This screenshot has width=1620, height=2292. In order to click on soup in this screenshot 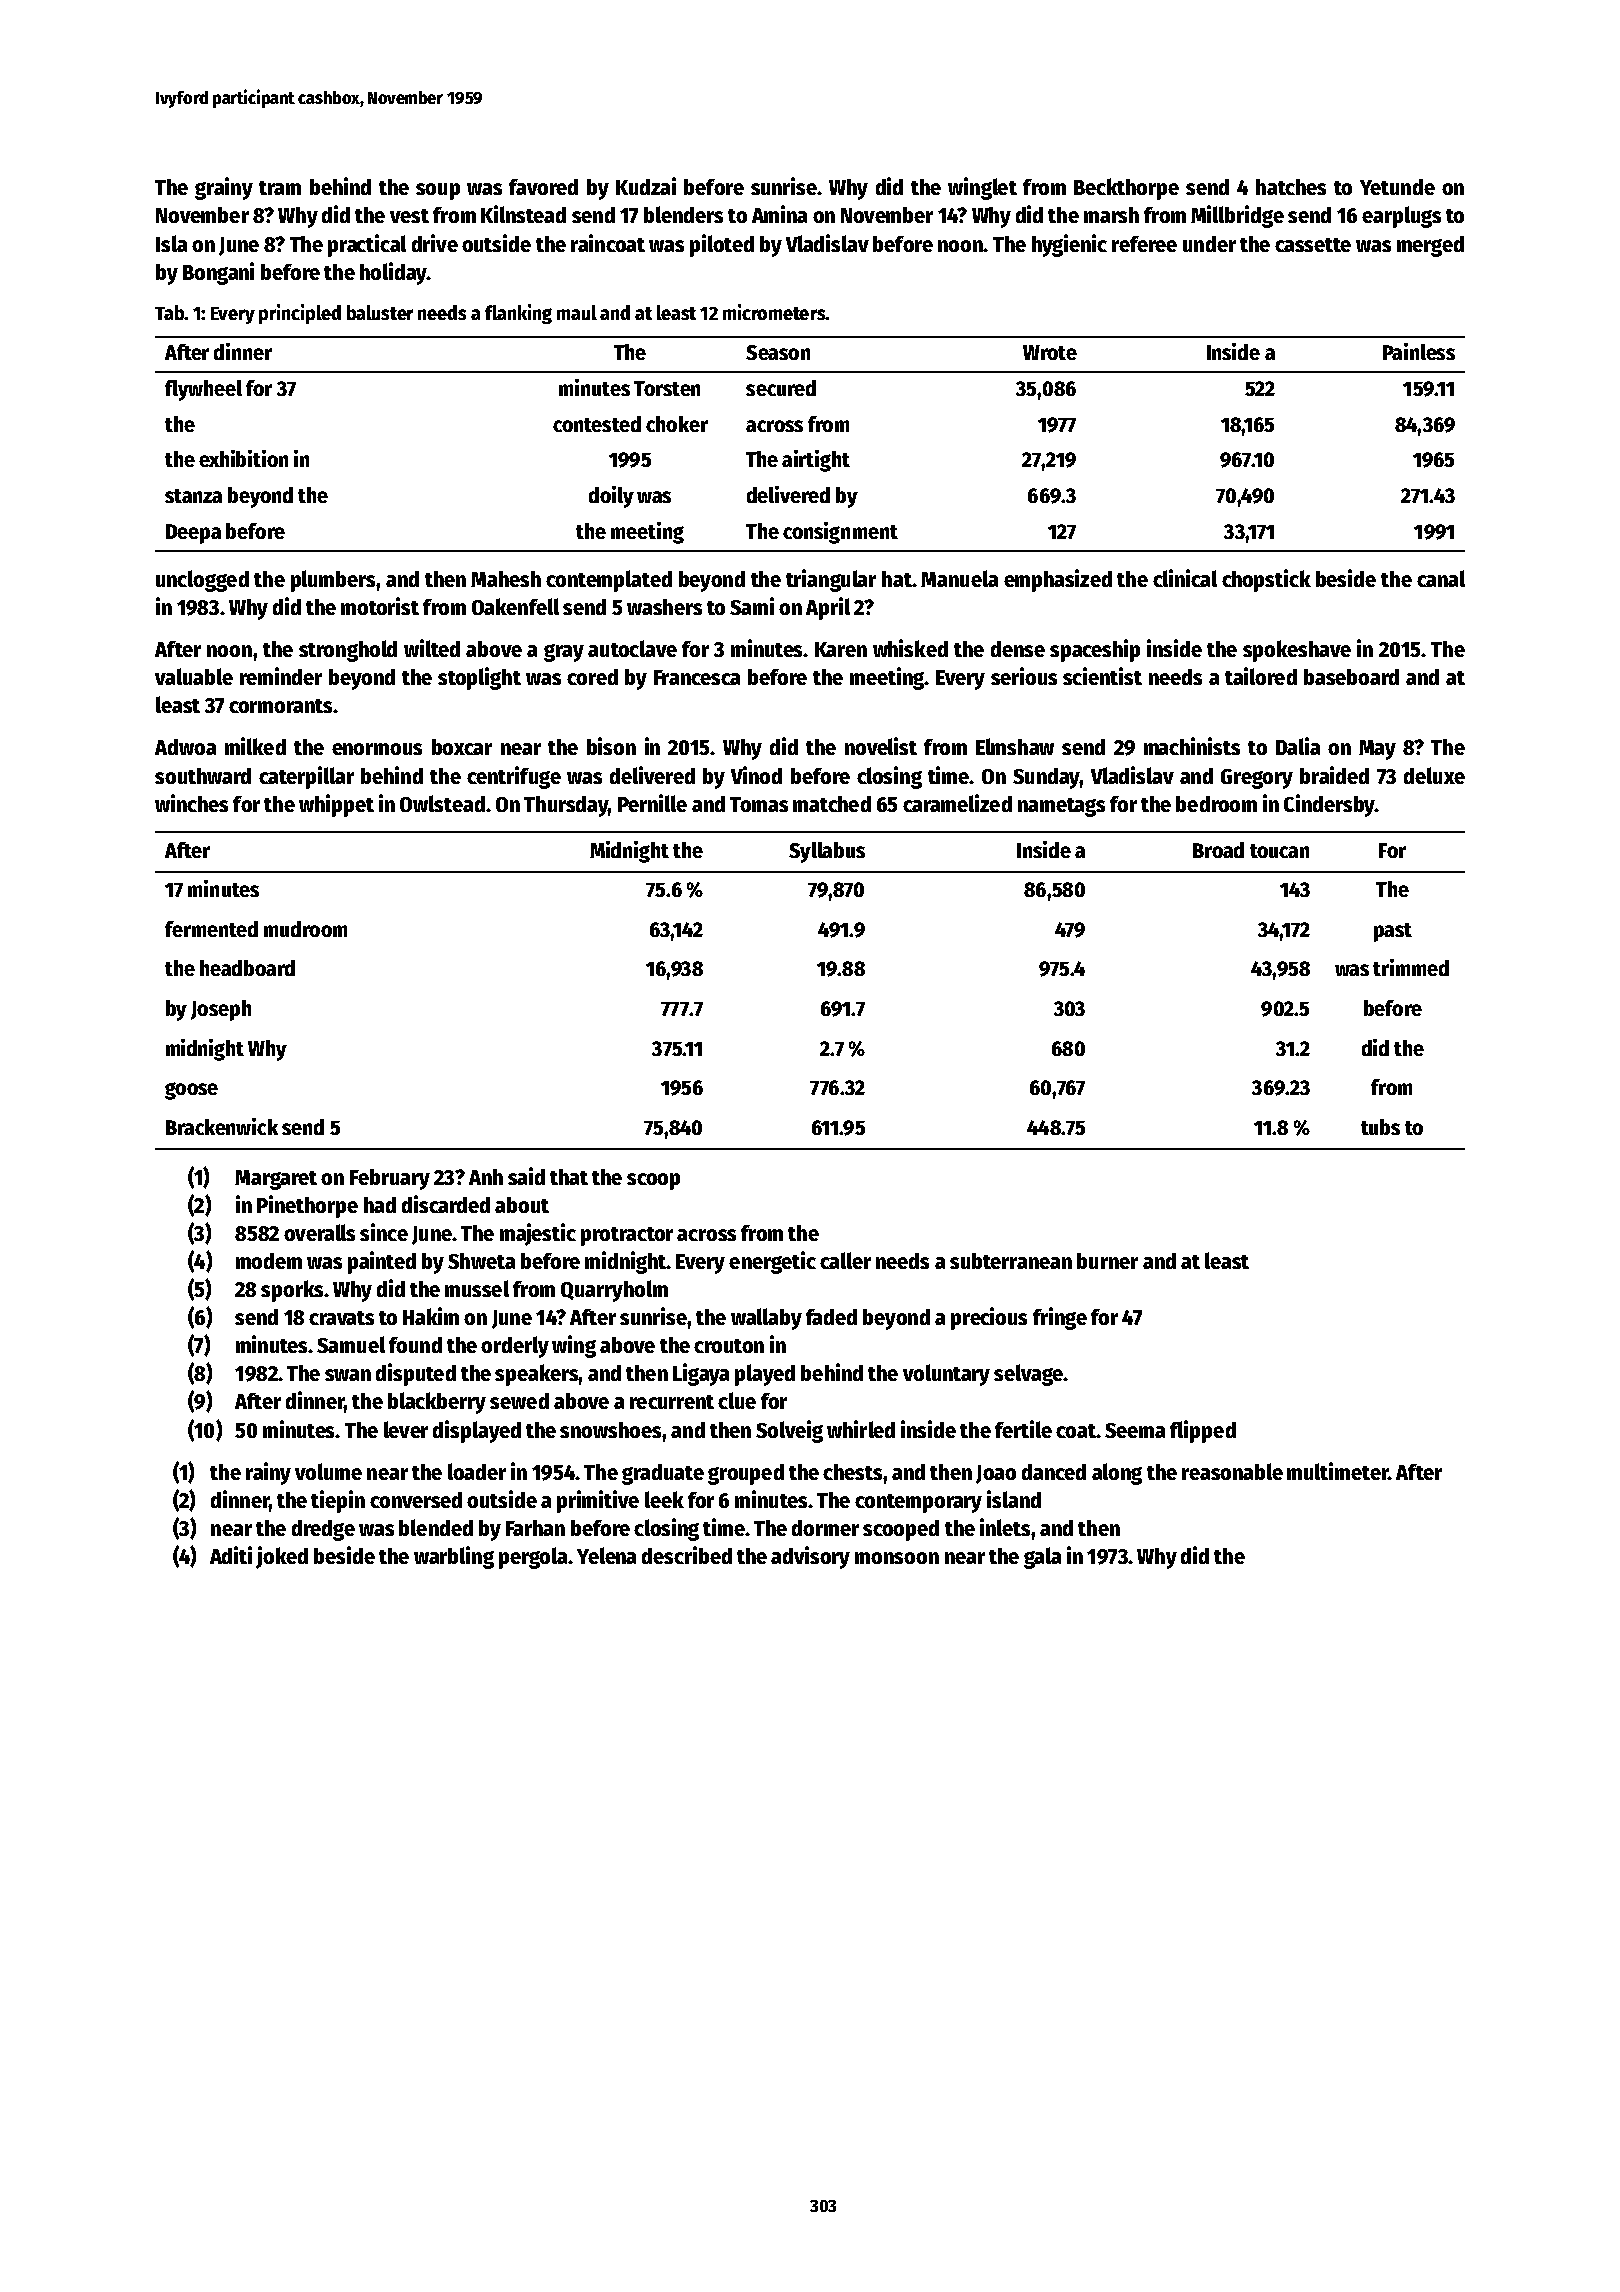, I will do `click(438, 191)`.
